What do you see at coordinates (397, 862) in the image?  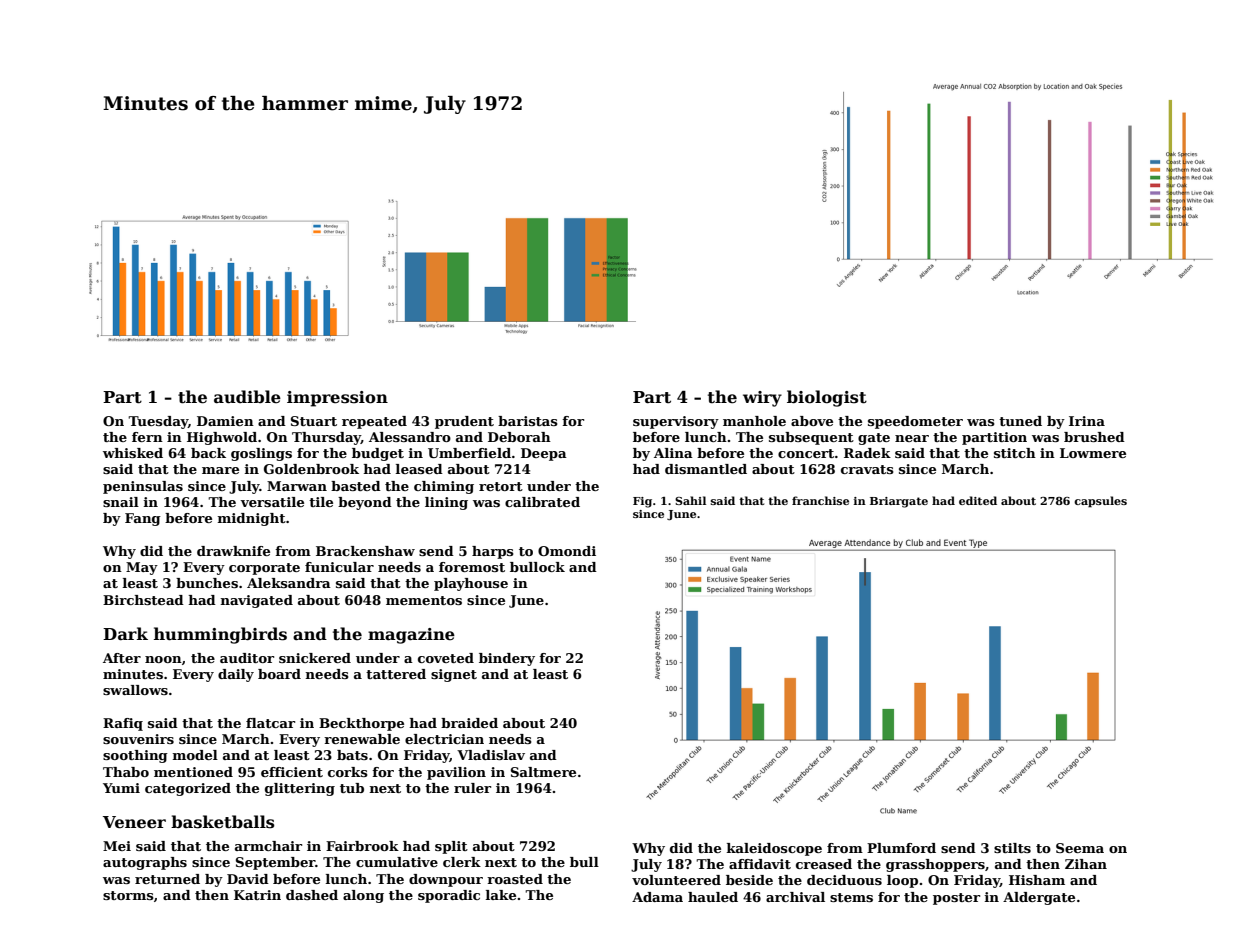 I see `cumulative` at bounding box center [397, 862].
